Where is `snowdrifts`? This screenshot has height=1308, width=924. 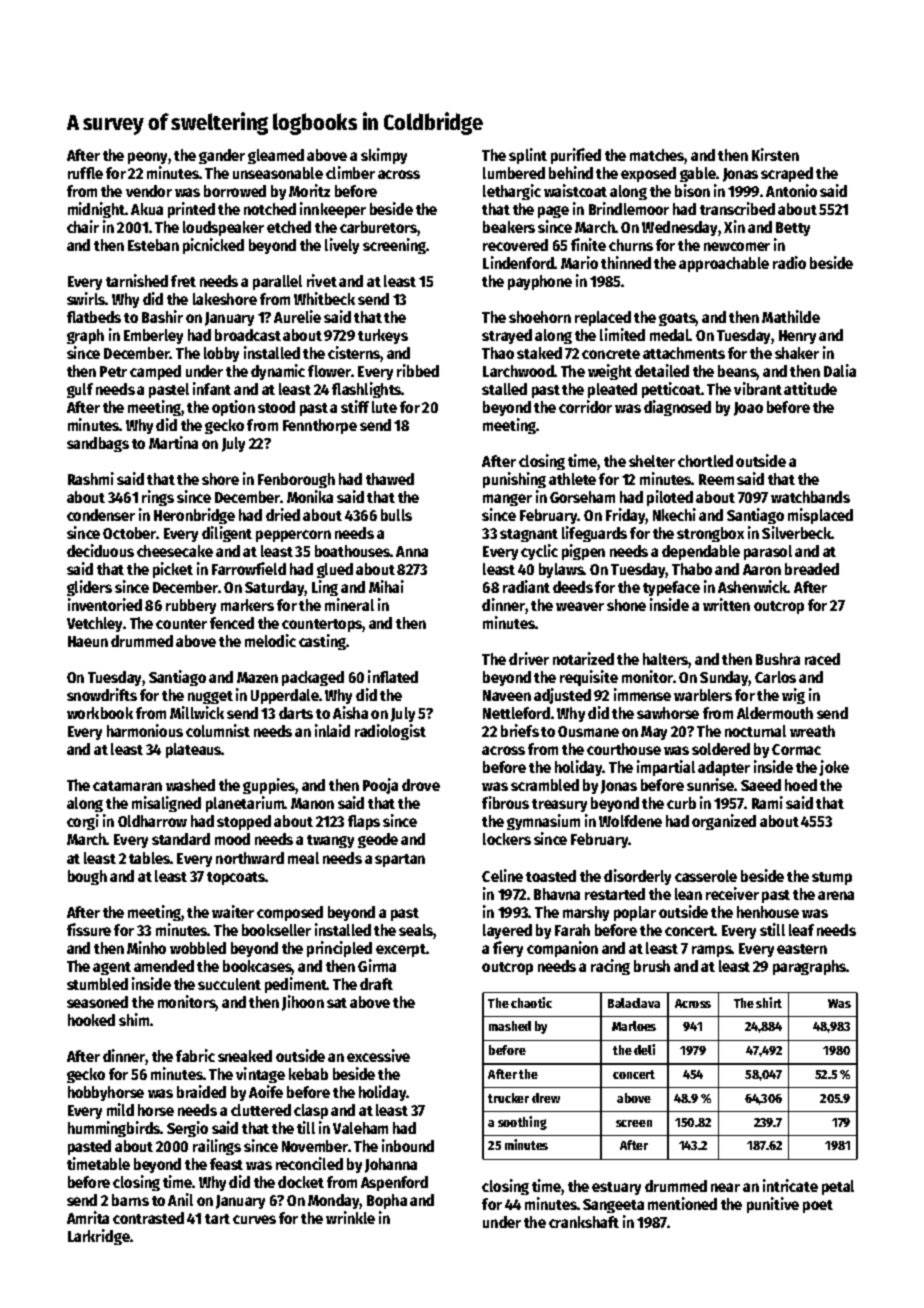
snowdrifts is located at coordinates (102, 694).
